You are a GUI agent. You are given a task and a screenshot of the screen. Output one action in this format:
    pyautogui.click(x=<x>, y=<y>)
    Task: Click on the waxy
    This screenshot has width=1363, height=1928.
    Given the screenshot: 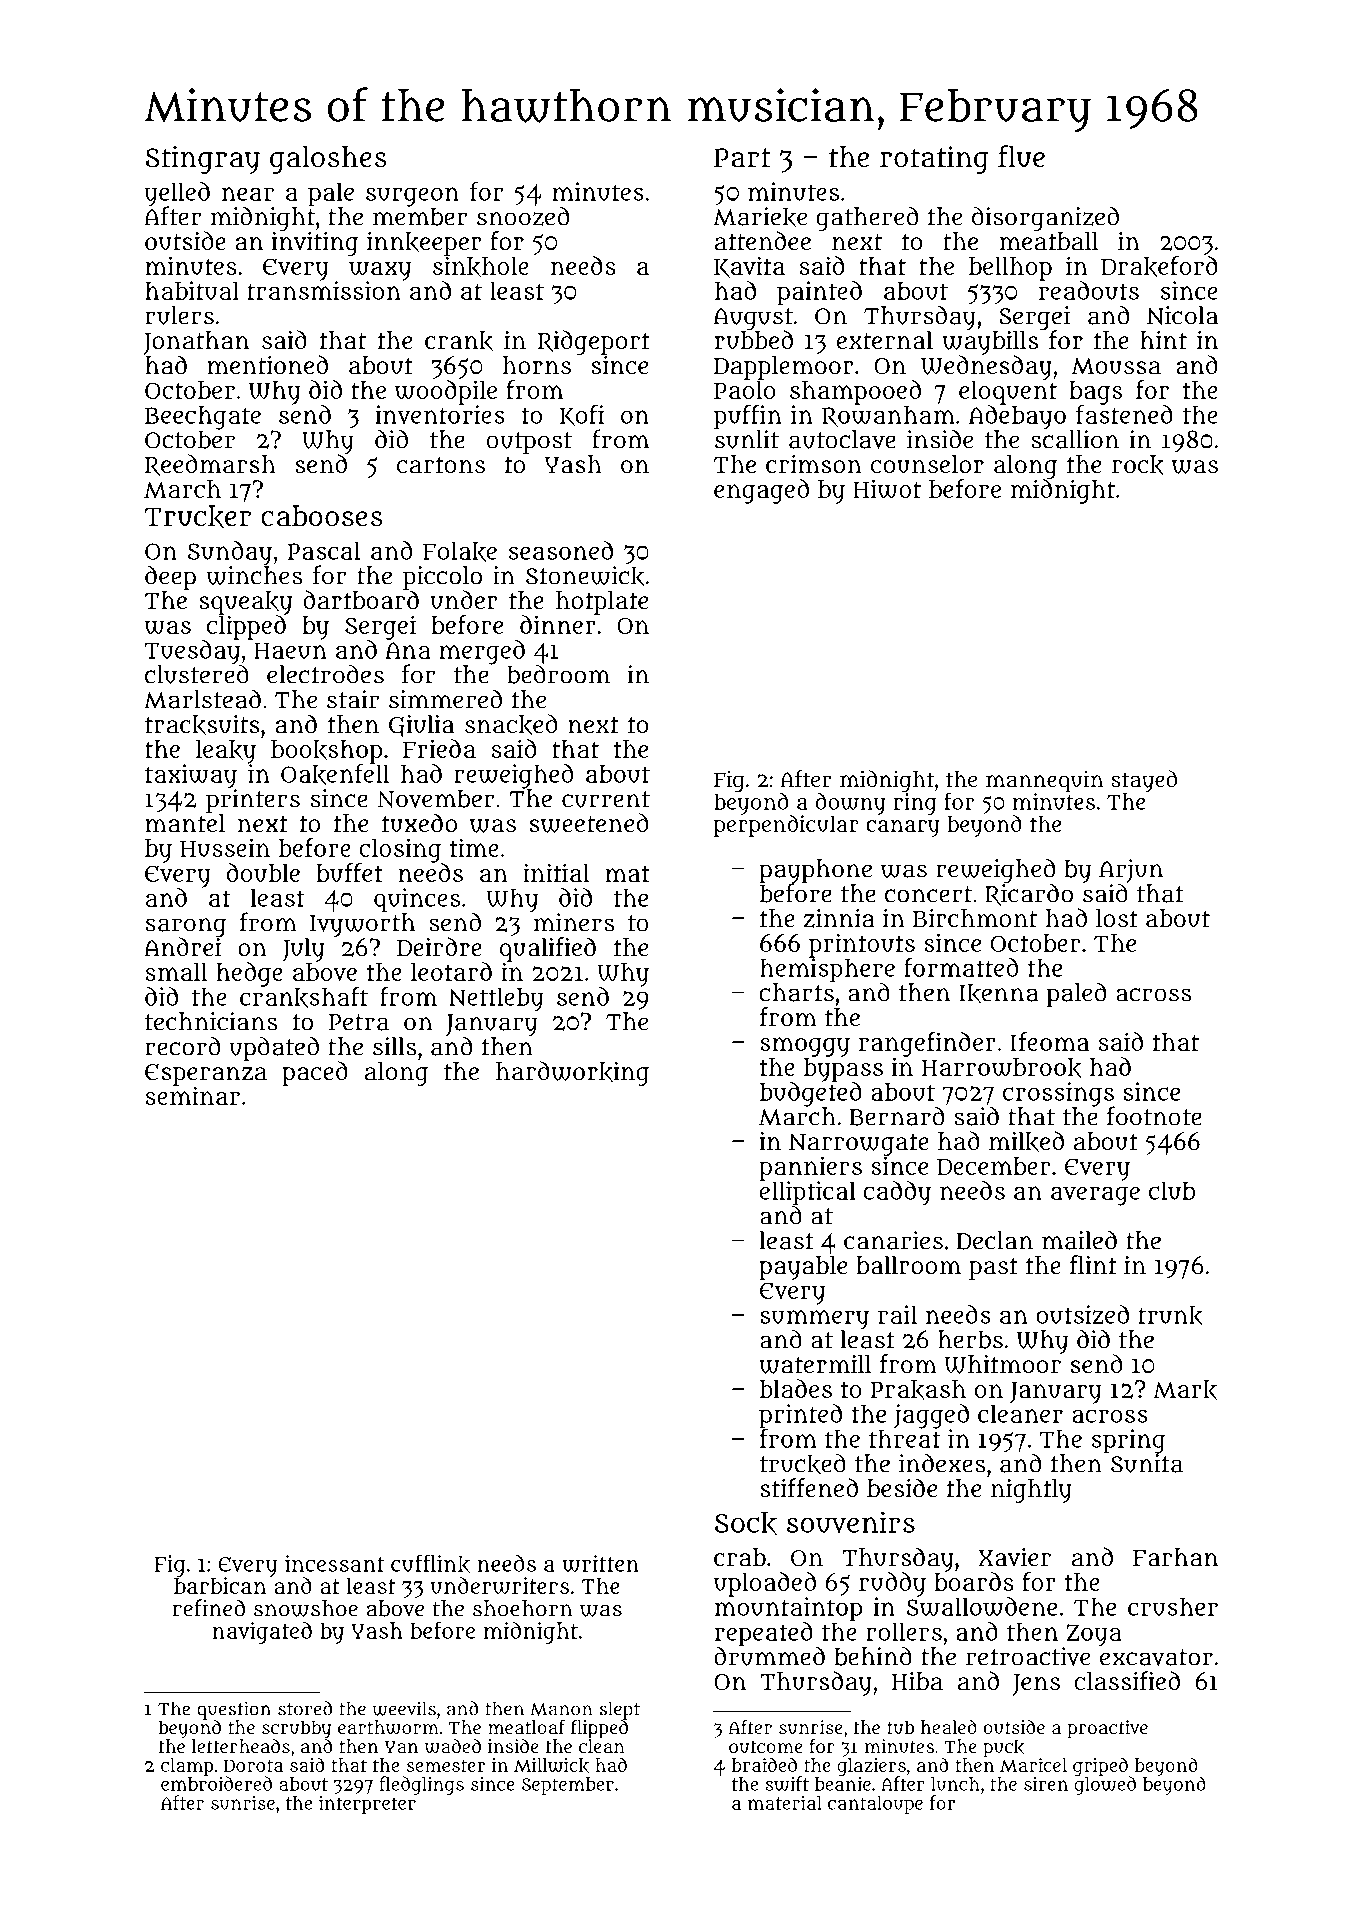 What is the action you would take?
    pyautogui.click(x=380, y=271)
